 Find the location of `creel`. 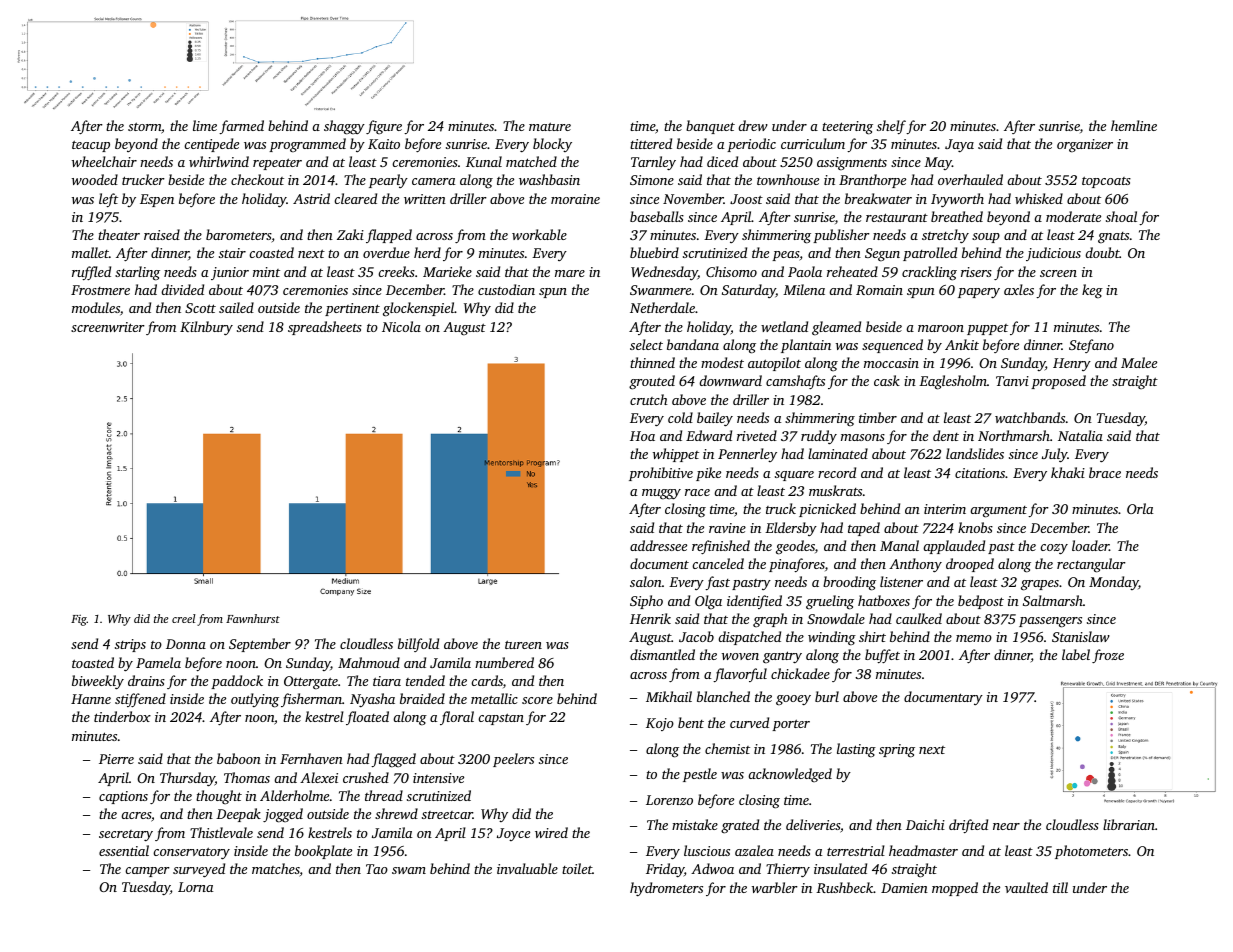

creel is located at coordinates (184, 618).
